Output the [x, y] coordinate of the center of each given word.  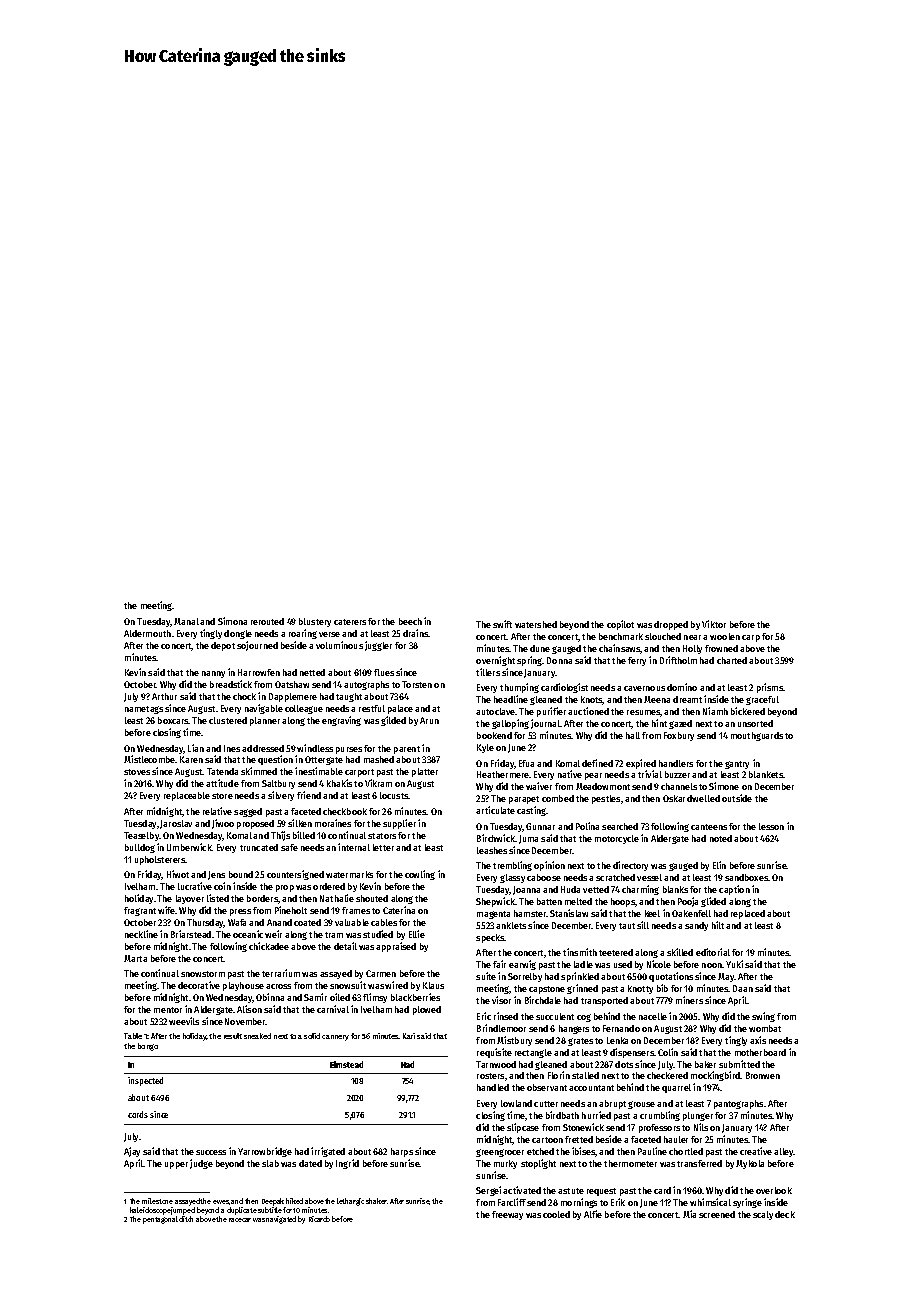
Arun [429, 720]
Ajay [132, 1152]
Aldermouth [147, 633]
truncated [259, 847]
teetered [616, 952]
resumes [643, 712]
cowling [420, 875]
